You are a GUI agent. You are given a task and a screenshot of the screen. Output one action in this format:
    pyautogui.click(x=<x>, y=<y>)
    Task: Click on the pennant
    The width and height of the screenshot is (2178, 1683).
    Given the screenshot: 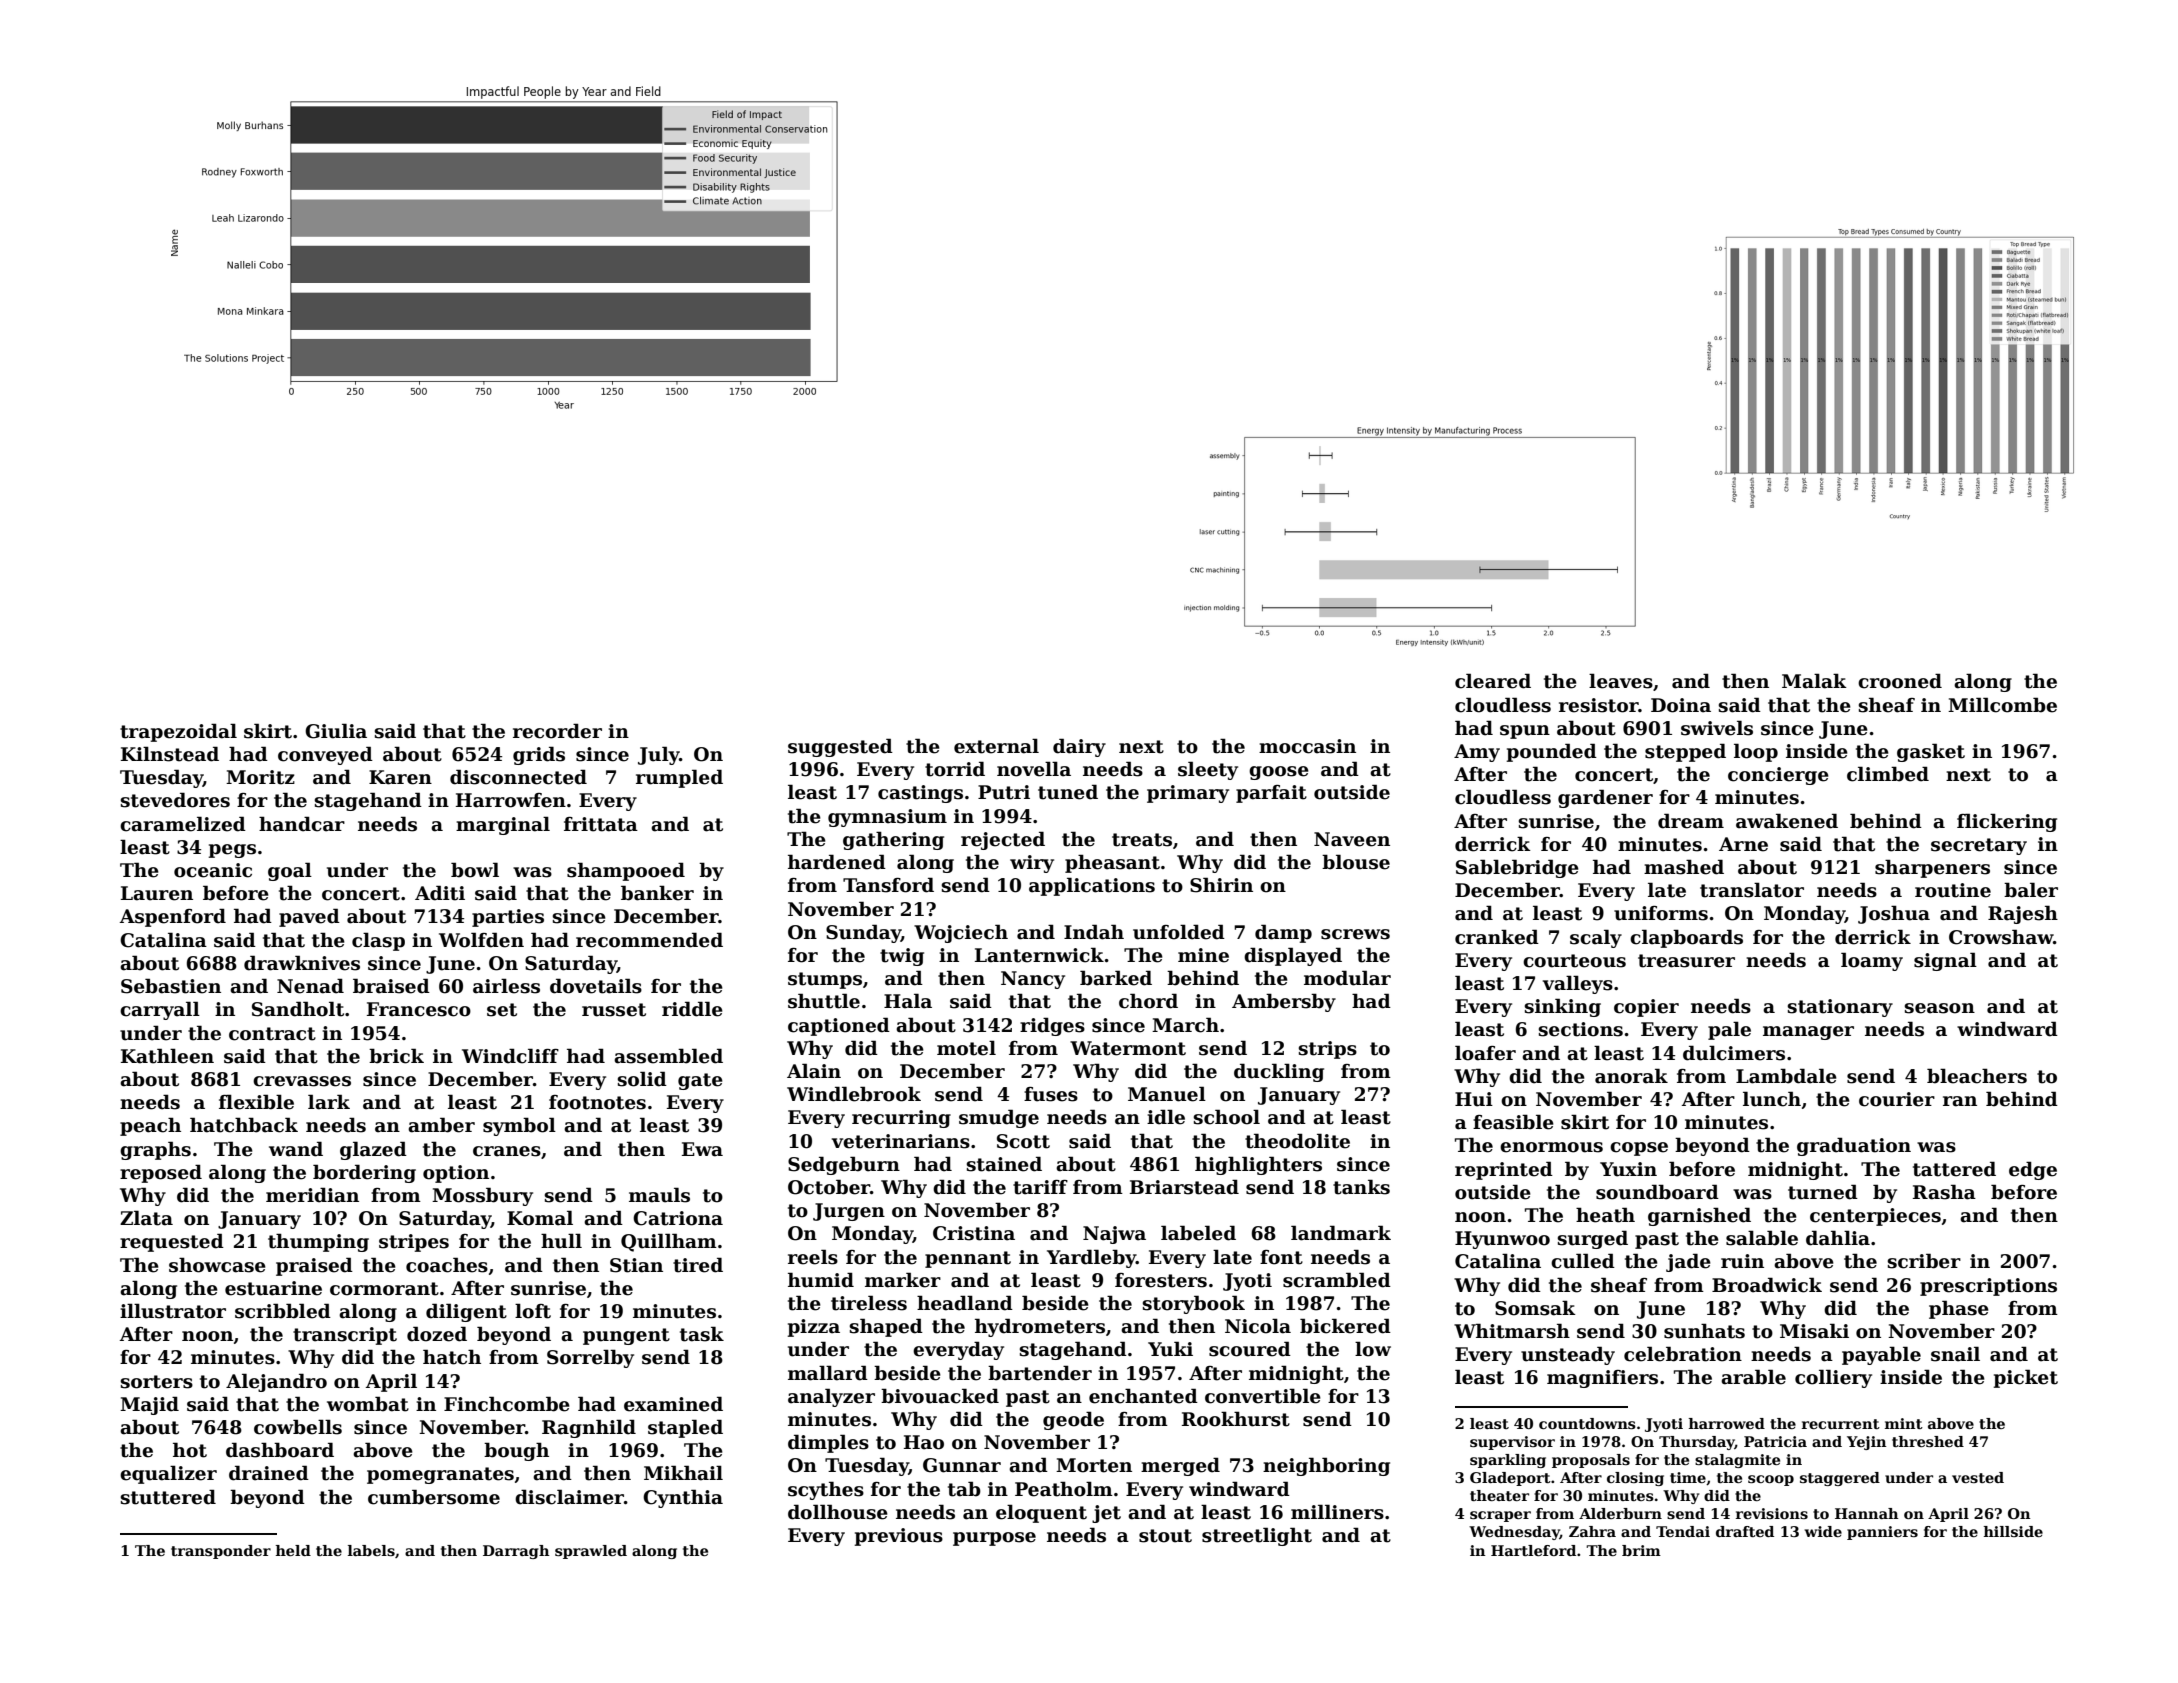 What is the action you would take?
    pyautogui.click(x=968, y=1259)
